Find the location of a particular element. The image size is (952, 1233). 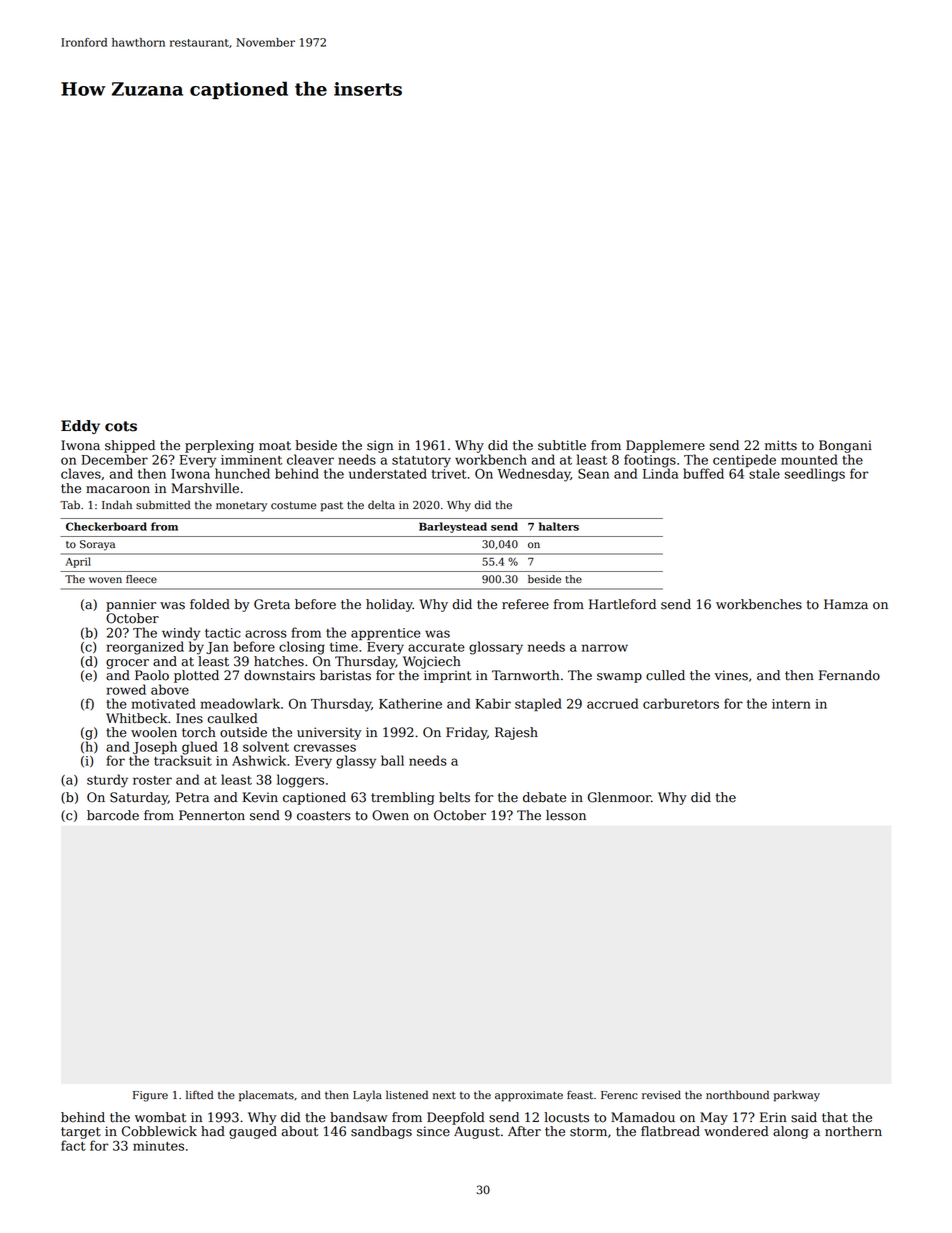

barcode is located at coordinates (113, 815).
